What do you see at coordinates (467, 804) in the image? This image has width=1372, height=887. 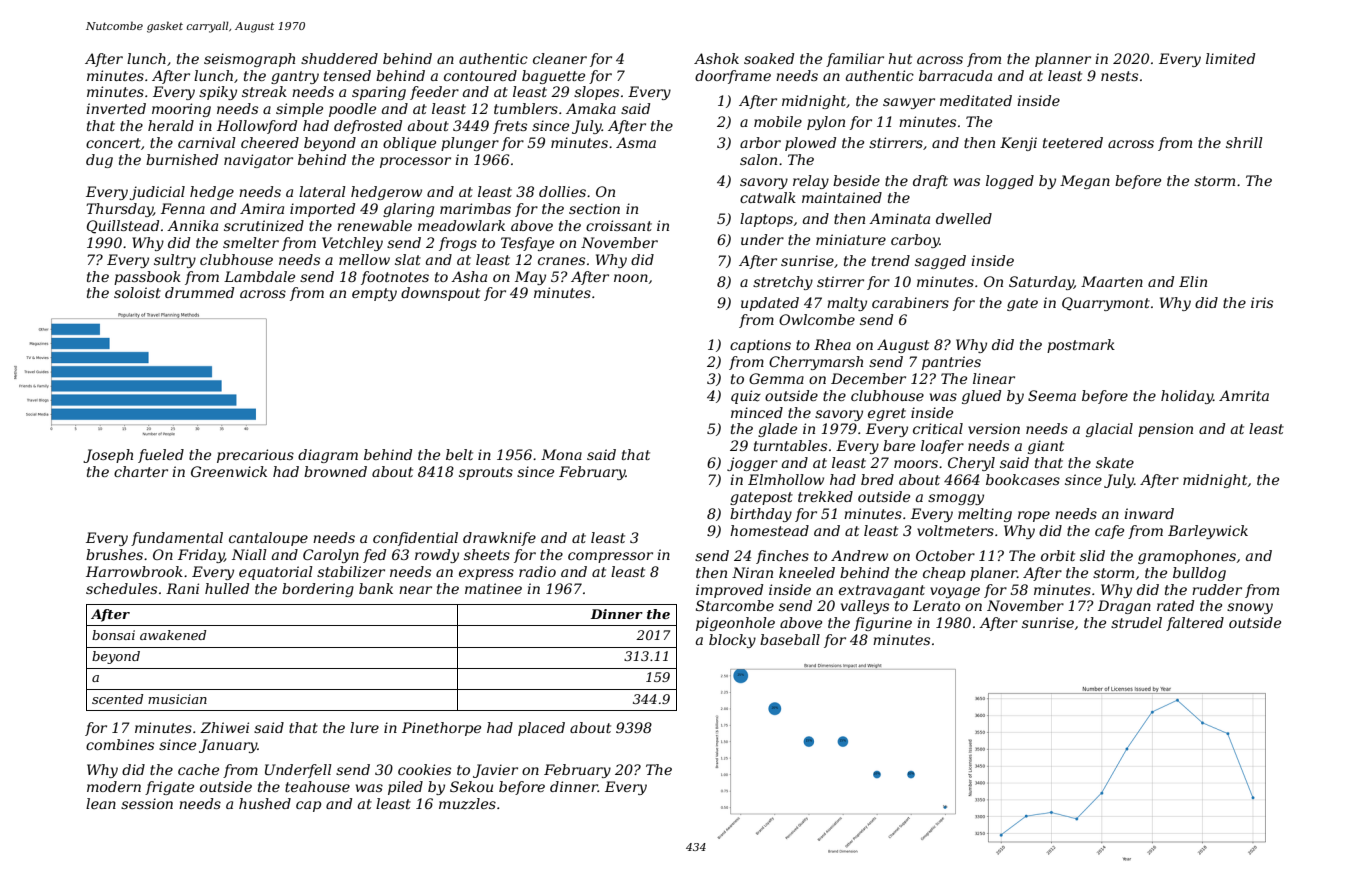 I see `muzzles` at bounding box center [467, 804].
